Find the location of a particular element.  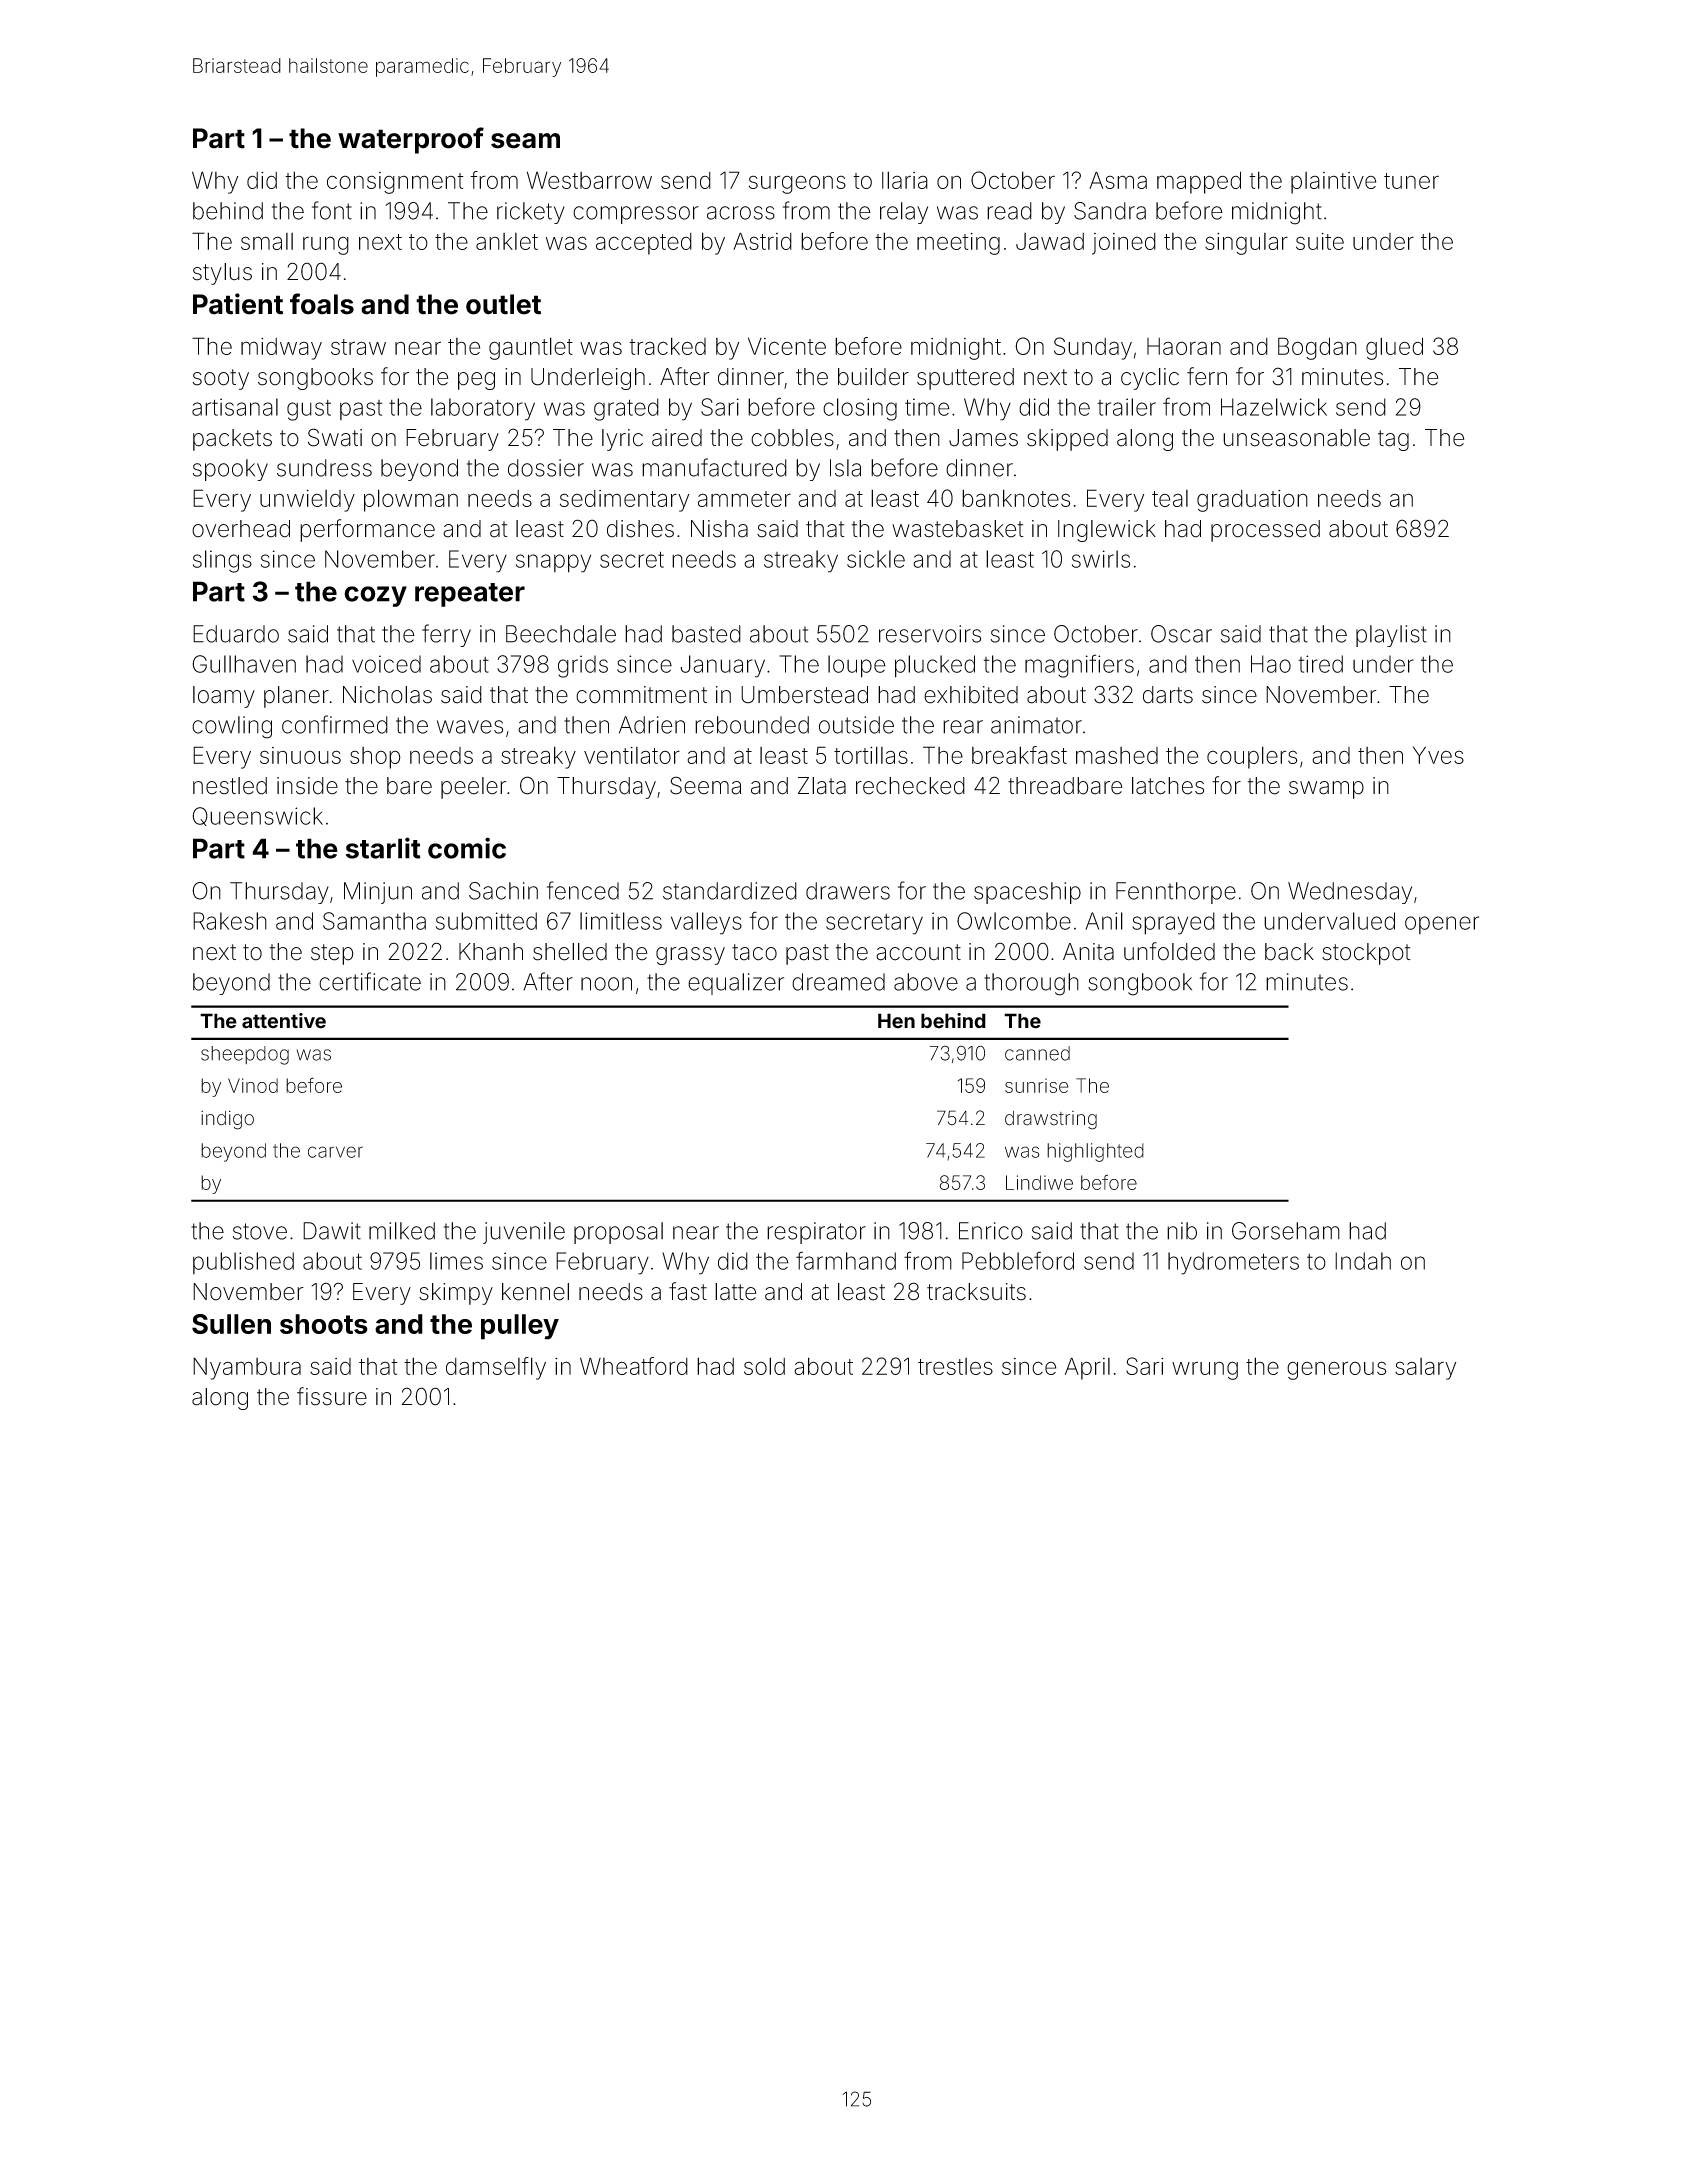

closing is located at coordinates (860, 409).
